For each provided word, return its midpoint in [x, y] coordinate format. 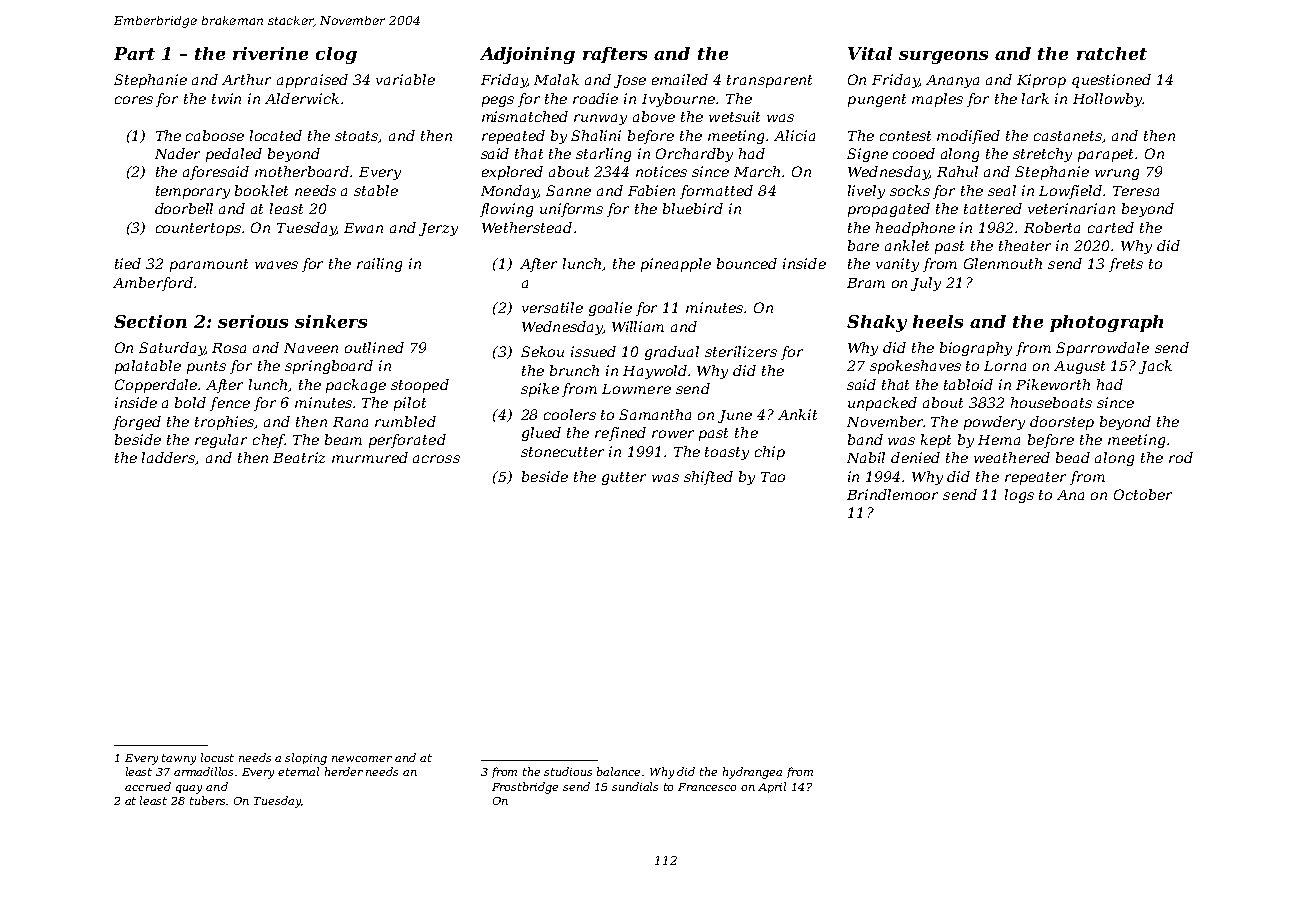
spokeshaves [915, 367]
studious [568, 771]
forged [137, 423]
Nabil [866, 457]
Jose [630, 81]
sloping [306, 759]
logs [1019, 496]
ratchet [1112, 53]
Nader [177, 153]
